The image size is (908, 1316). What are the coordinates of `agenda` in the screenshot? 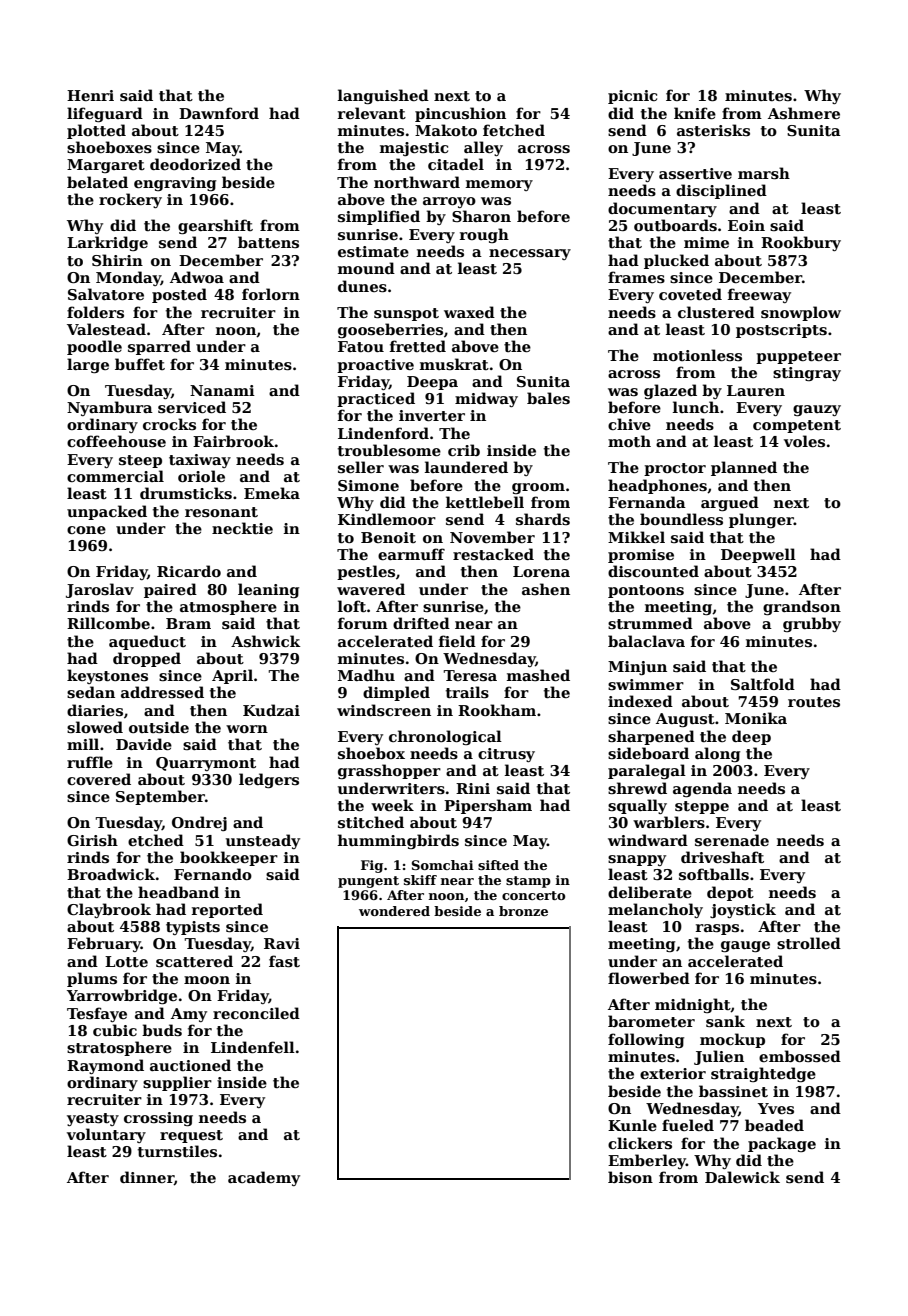 It's located at (702, 789).
